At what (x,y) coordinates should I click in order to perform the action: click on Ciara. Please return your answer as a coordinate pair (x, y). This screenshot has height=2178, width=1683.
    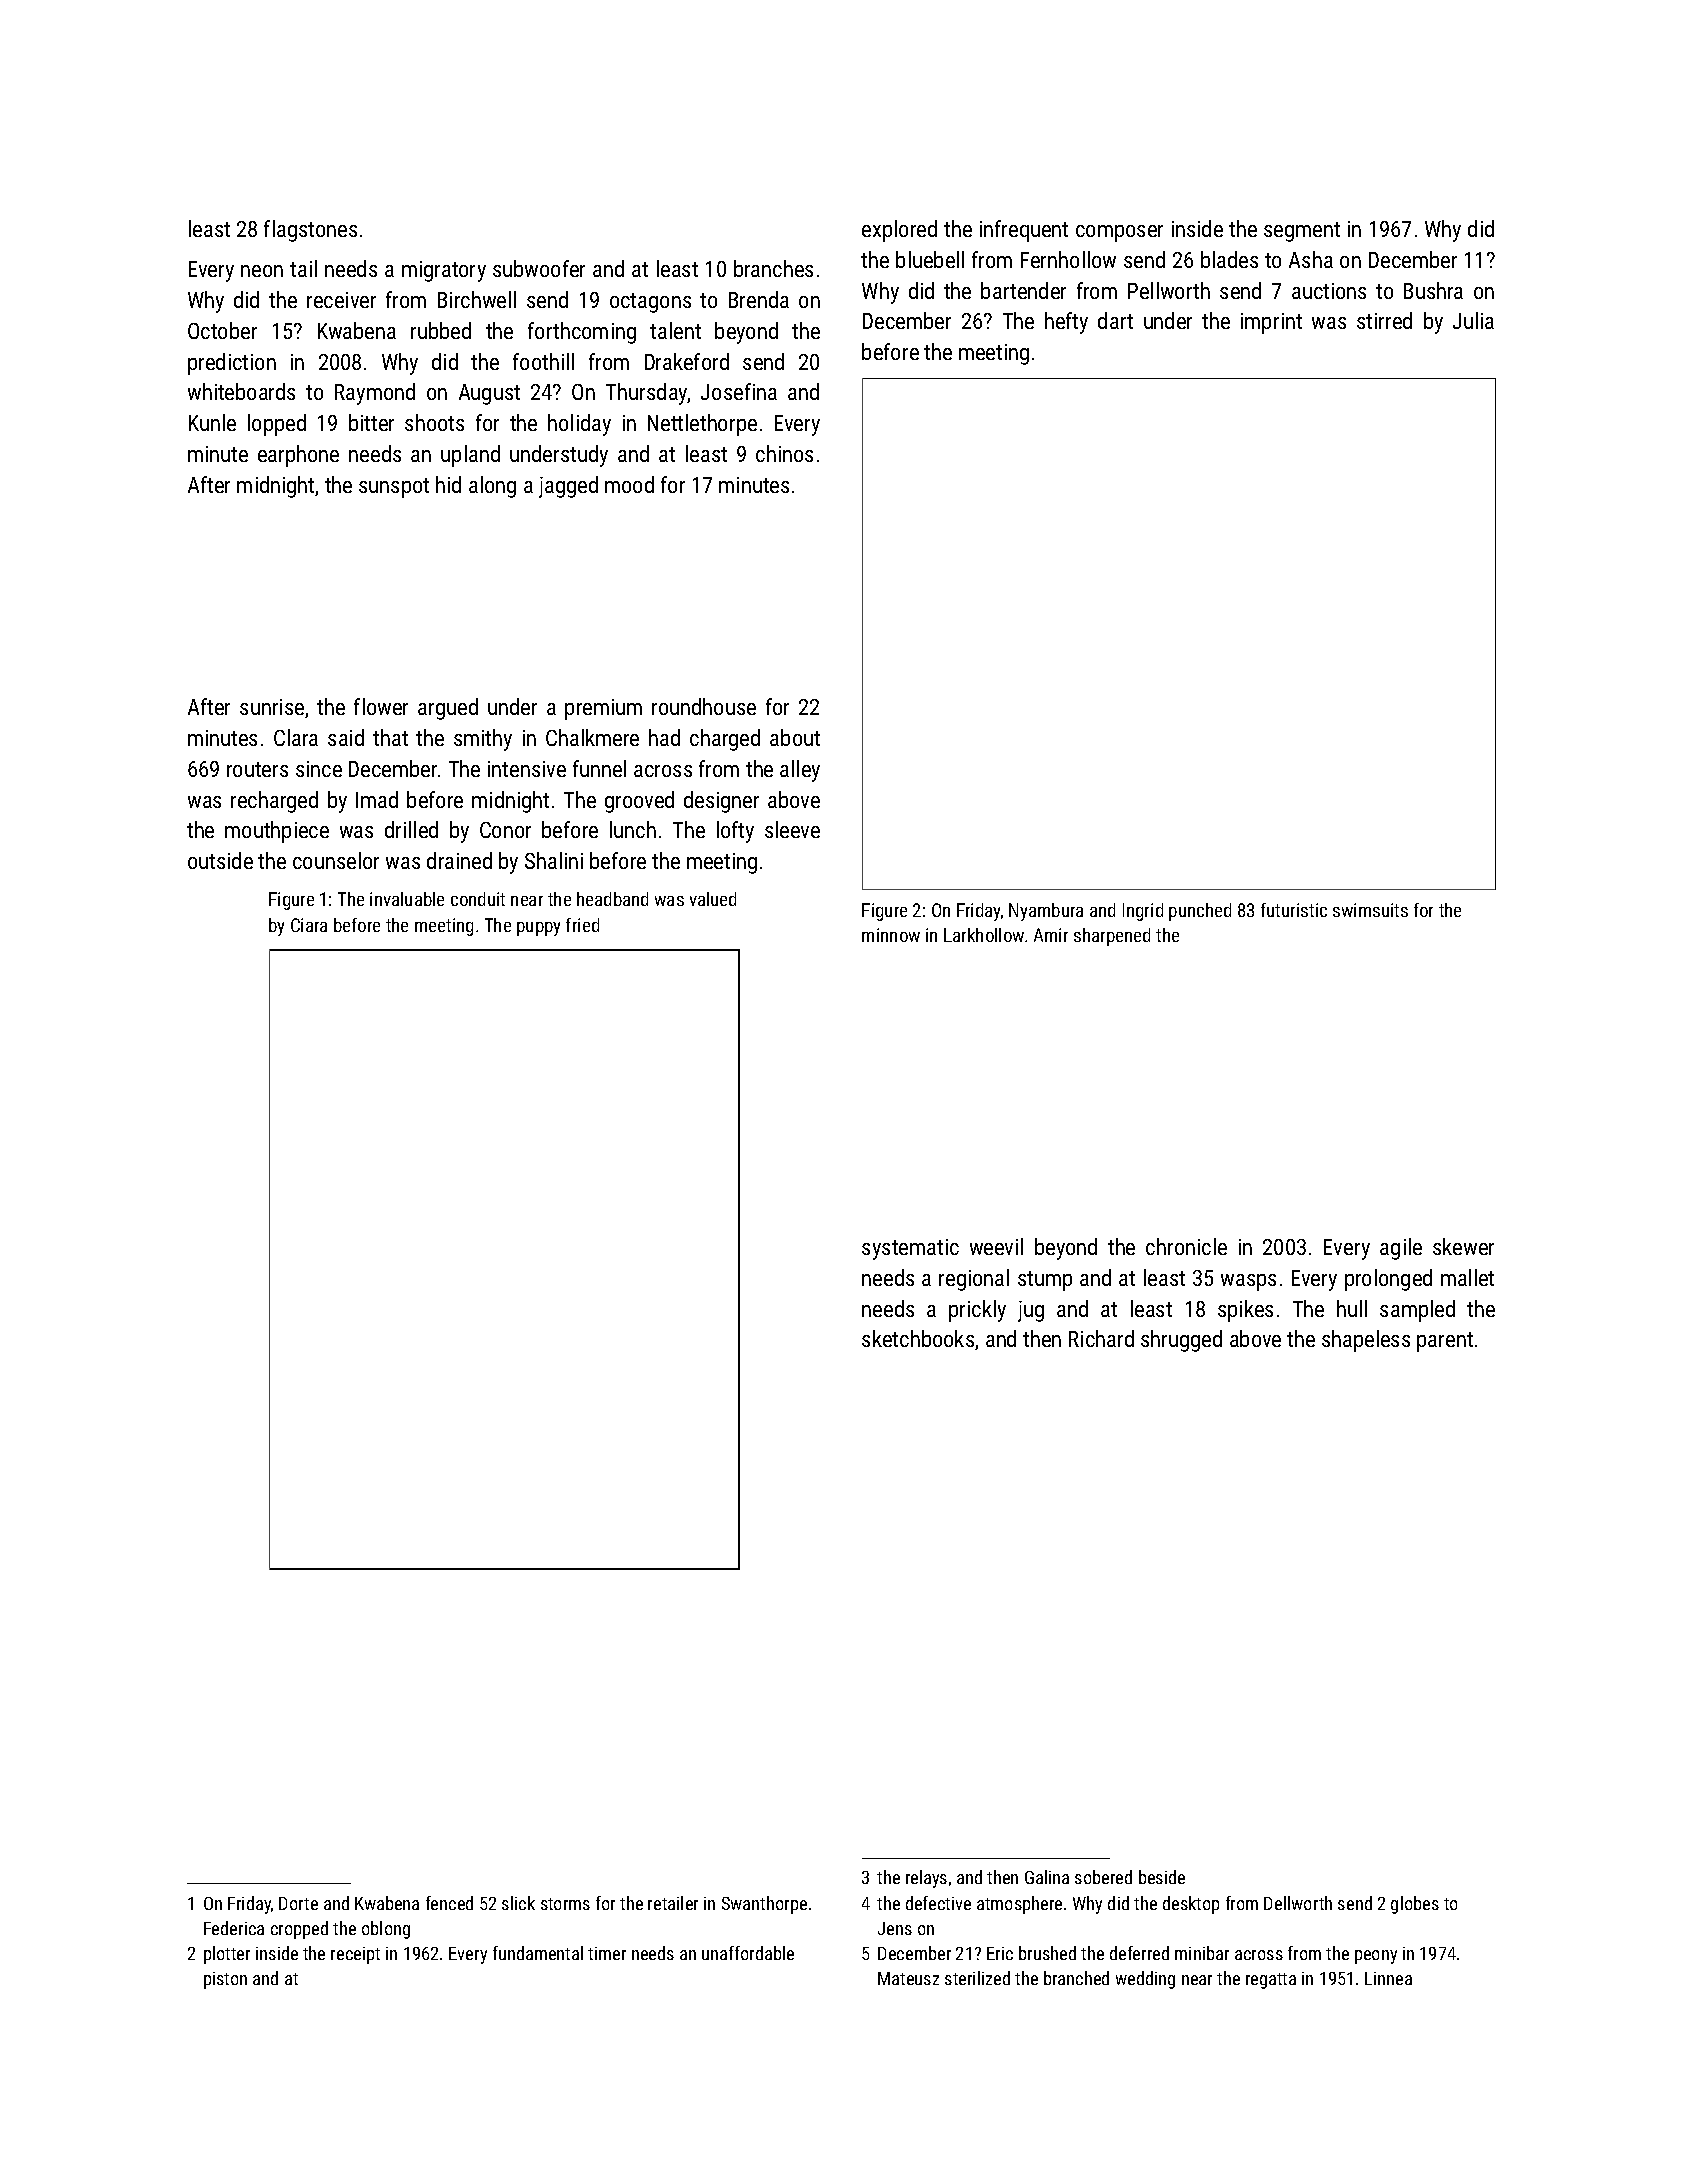
    Looking at the image, I should click on (309, 925).
